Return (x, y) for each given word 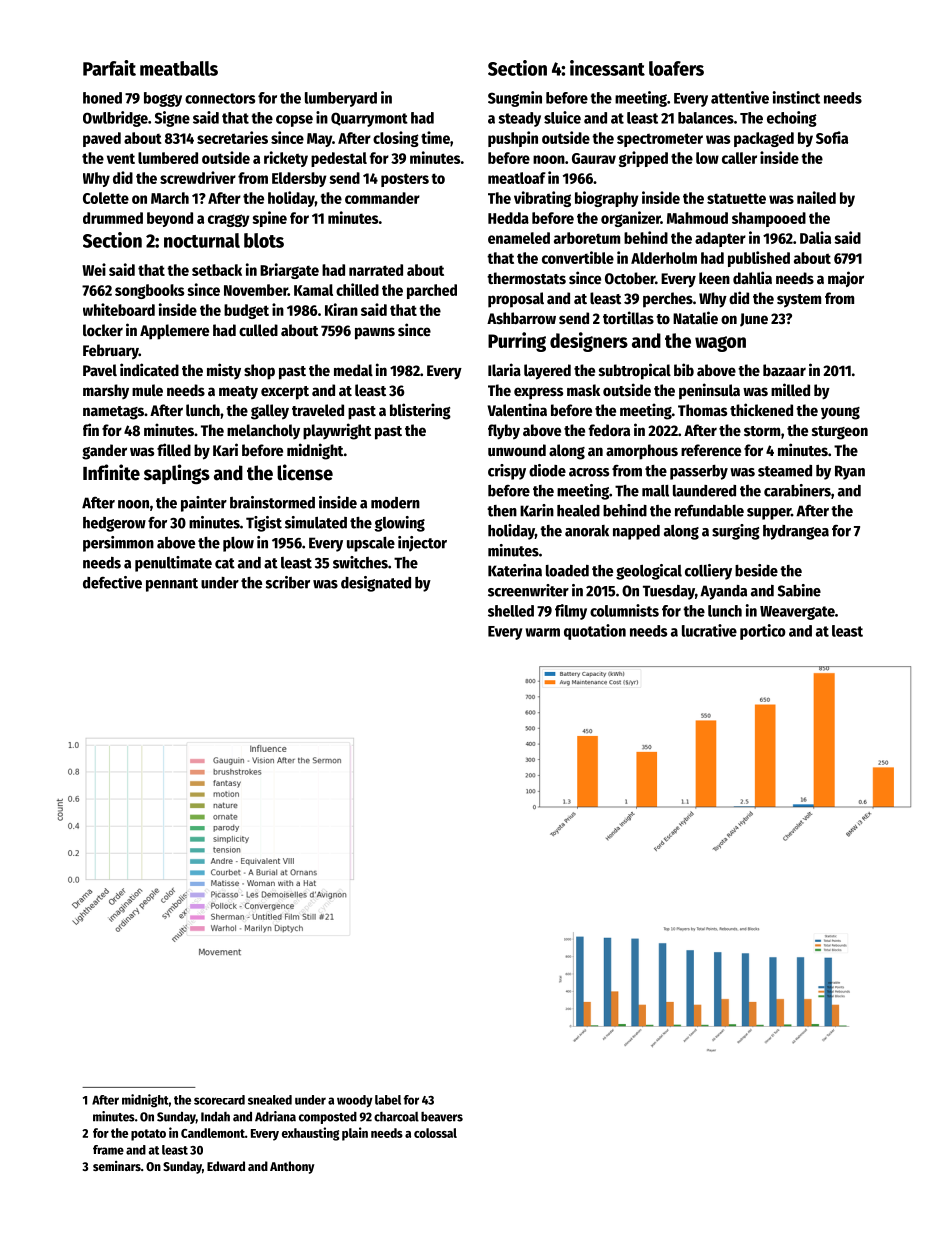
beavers (442, 1117)
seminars (117, 1166)
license (305, 472)
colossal (435, 1133)
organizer (631, 219)
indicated (149, 369)
